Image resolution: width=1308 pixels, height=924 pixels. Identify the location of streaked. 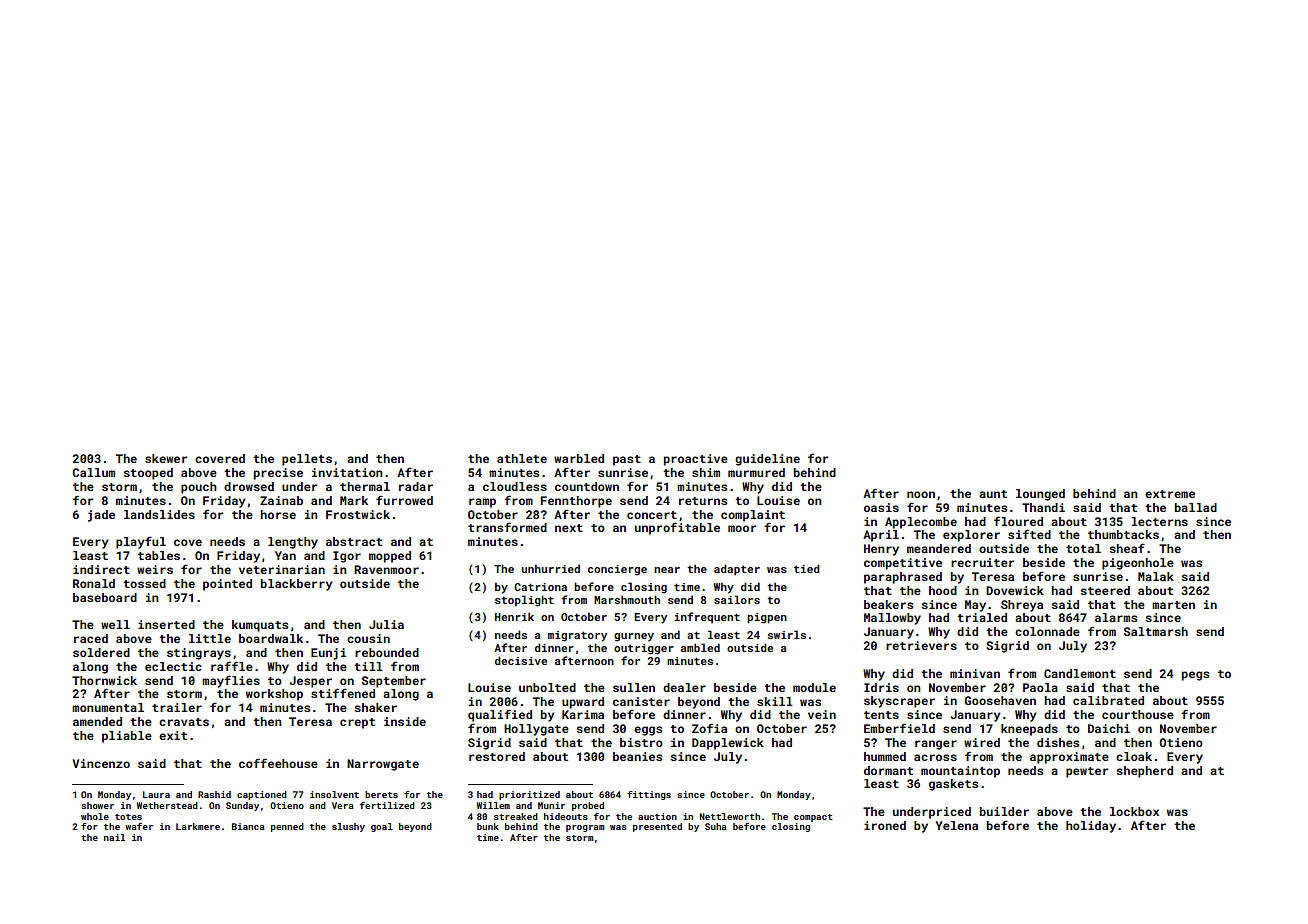
(516, 816).
